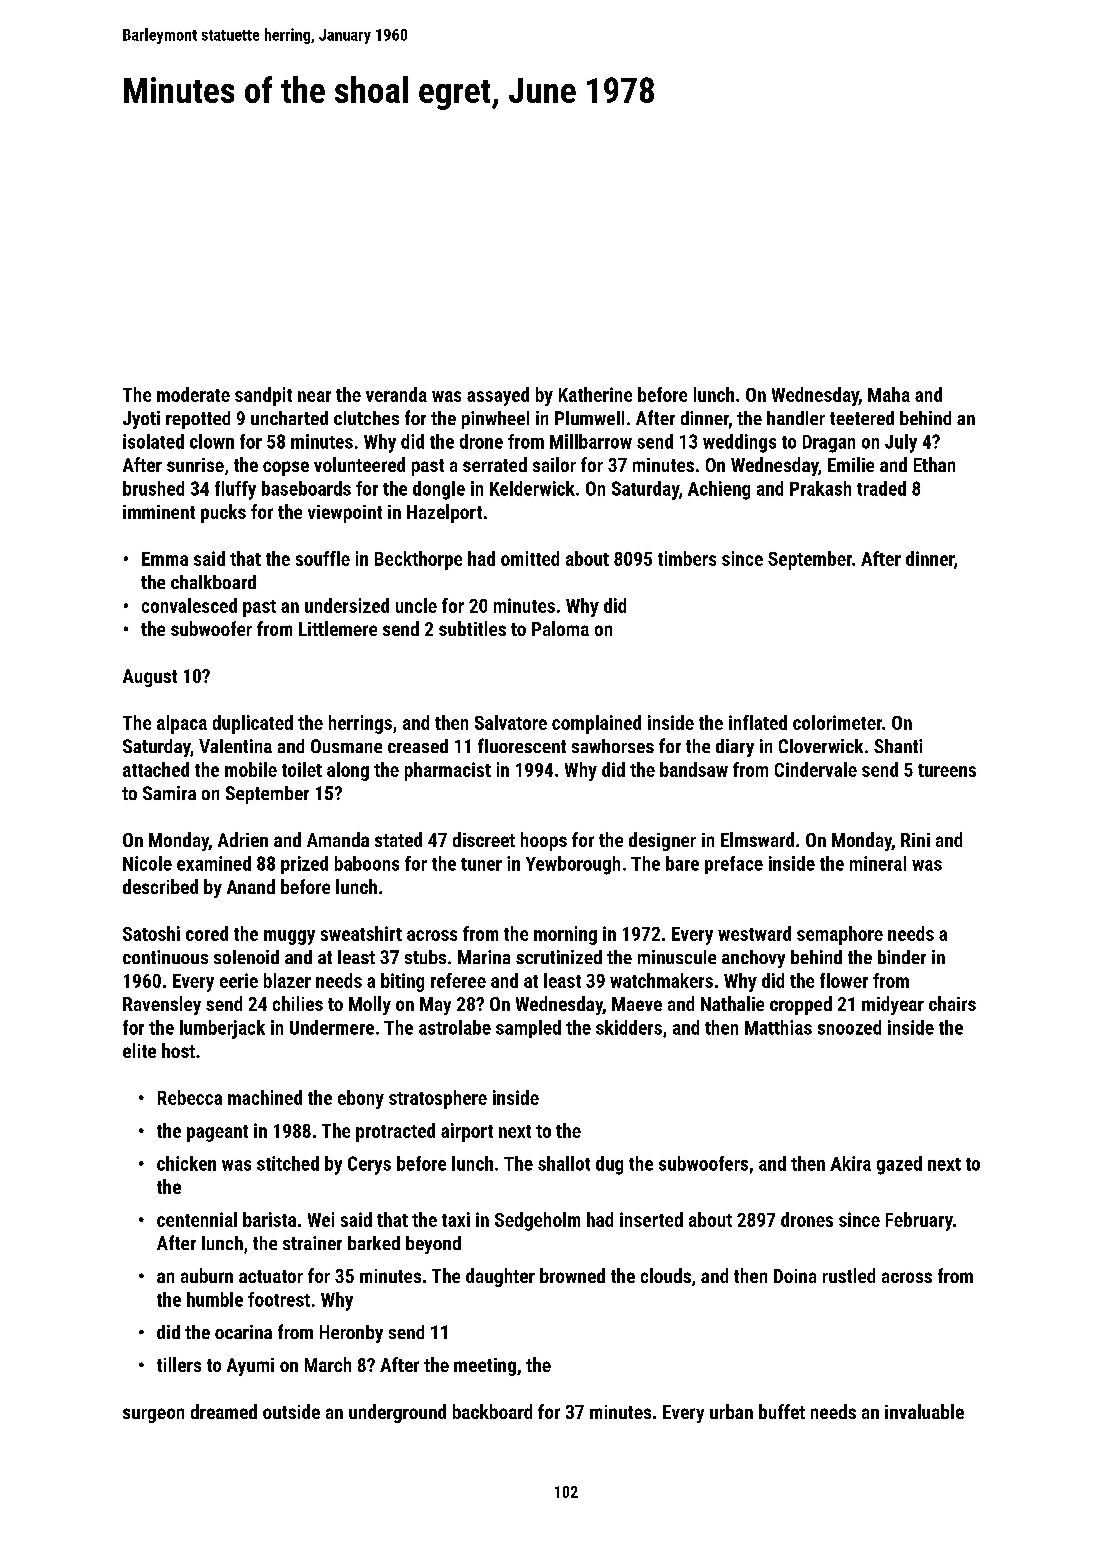 The width and height of the page is (1107, 1566). I want to click on blazer, so click(287, 980).
